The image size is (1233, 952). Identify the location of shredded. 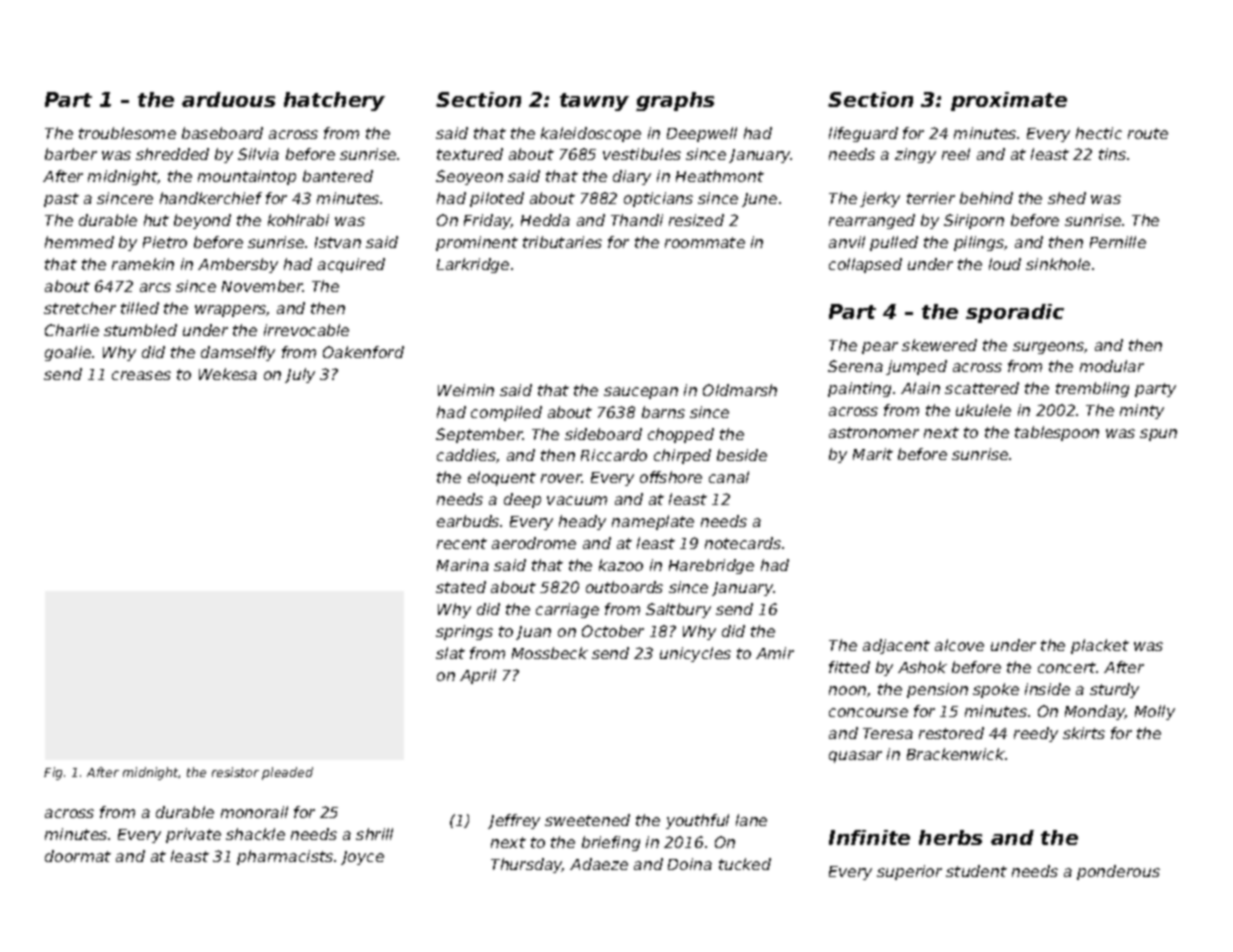
(172, 154).
